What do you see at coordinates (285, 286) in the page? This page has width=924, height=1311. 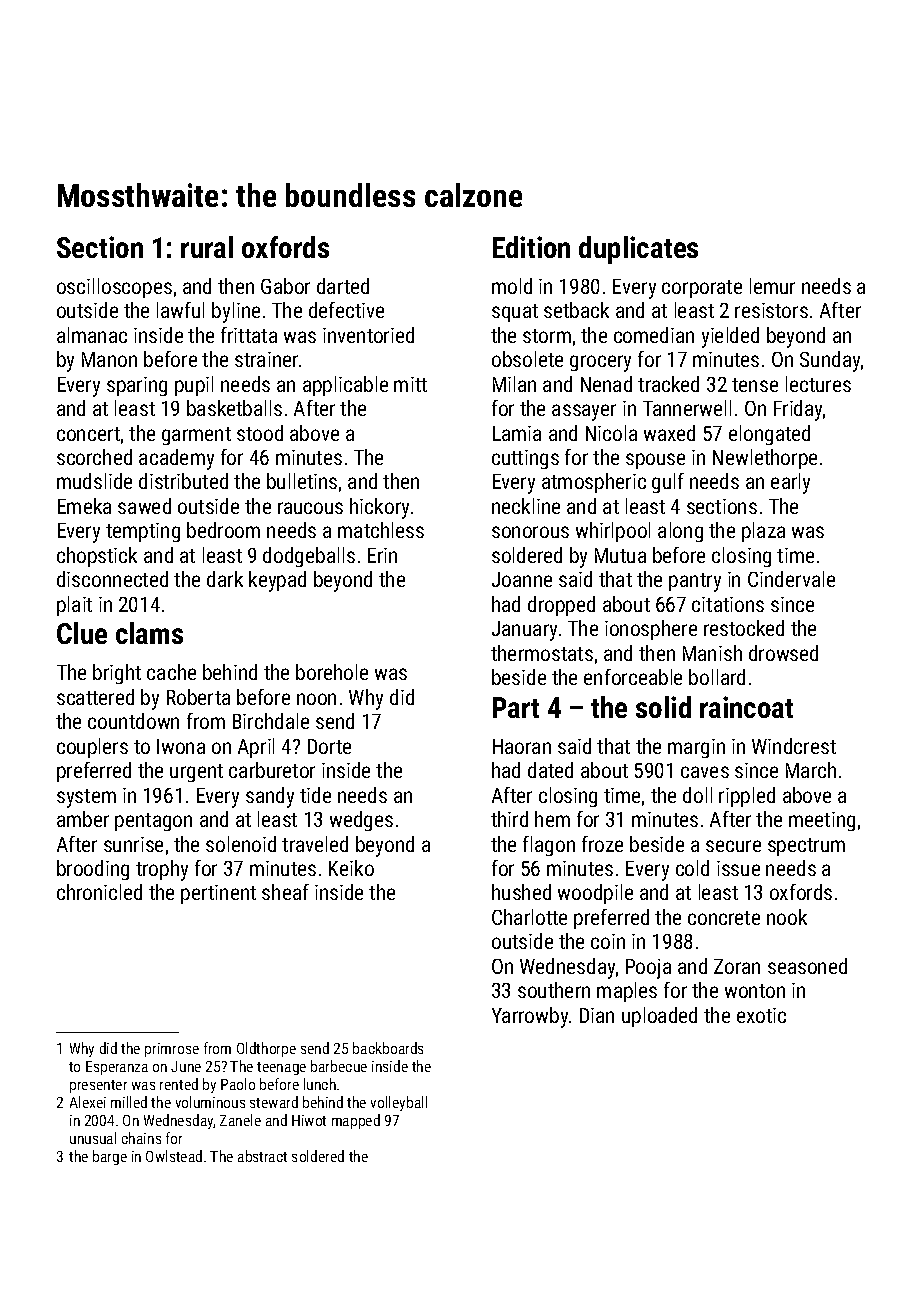 I see `Gabor` at bounding box center [285, 286].
